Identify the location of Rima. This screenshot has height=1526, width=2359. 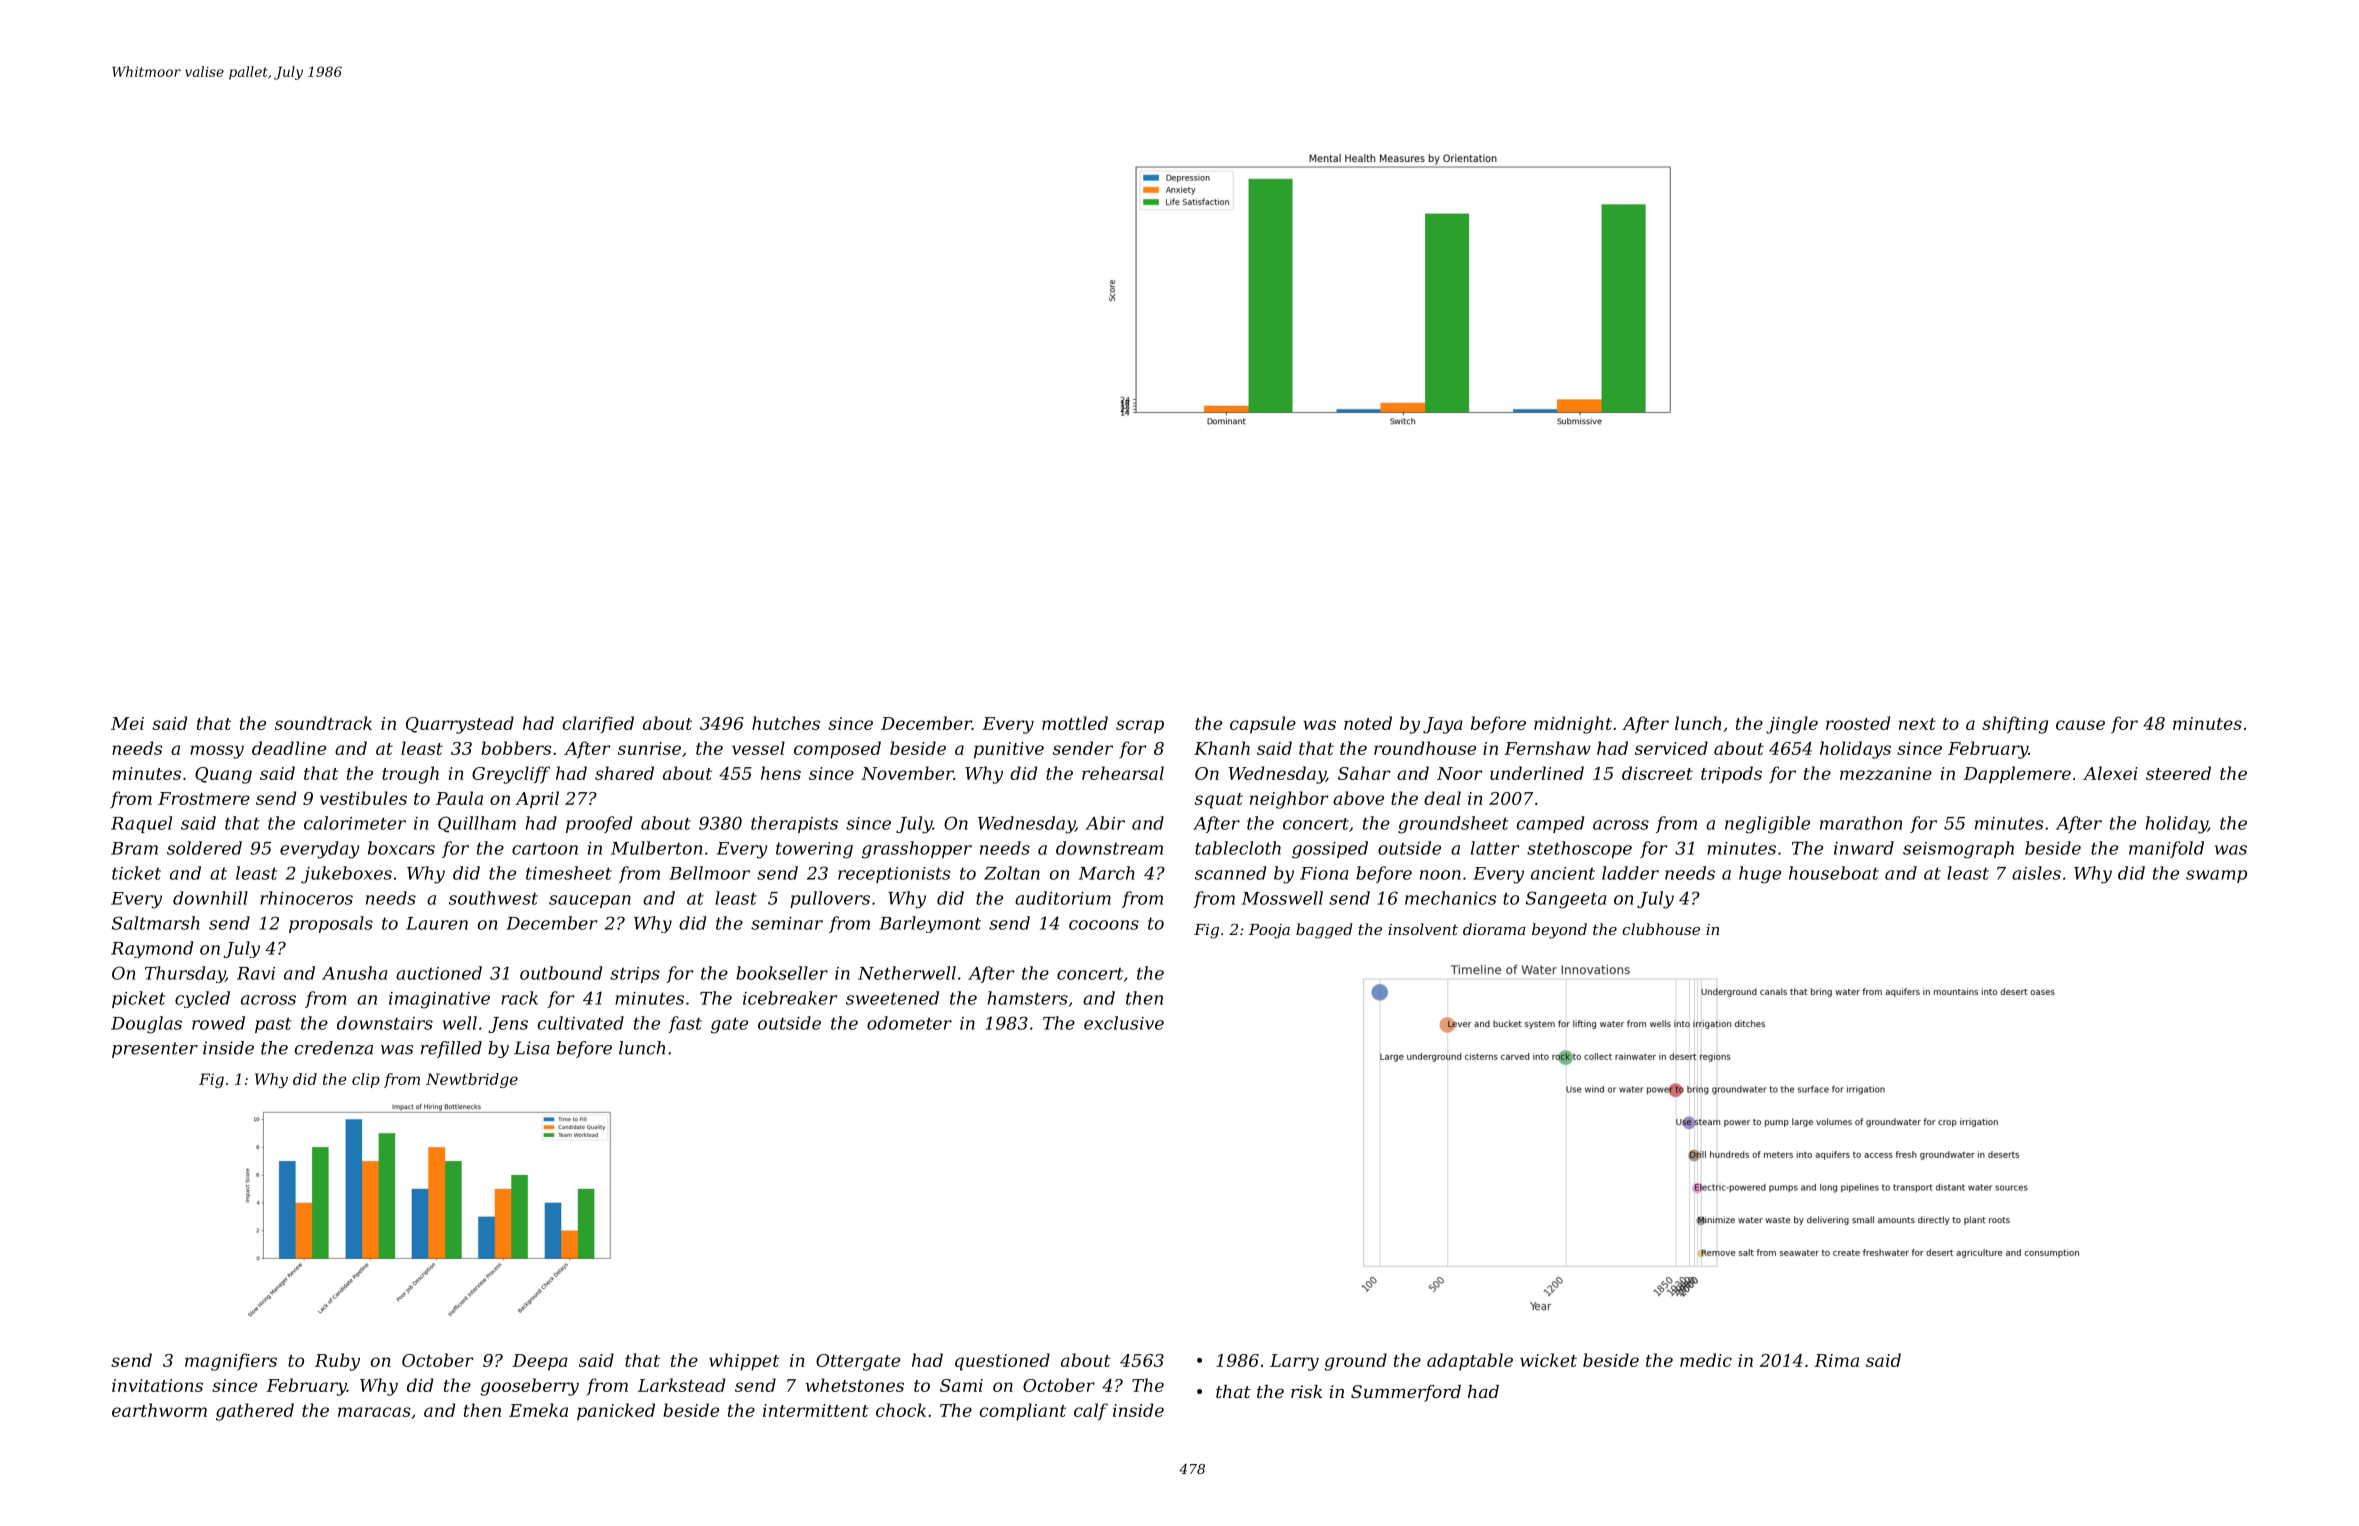
(1836, 1360).
